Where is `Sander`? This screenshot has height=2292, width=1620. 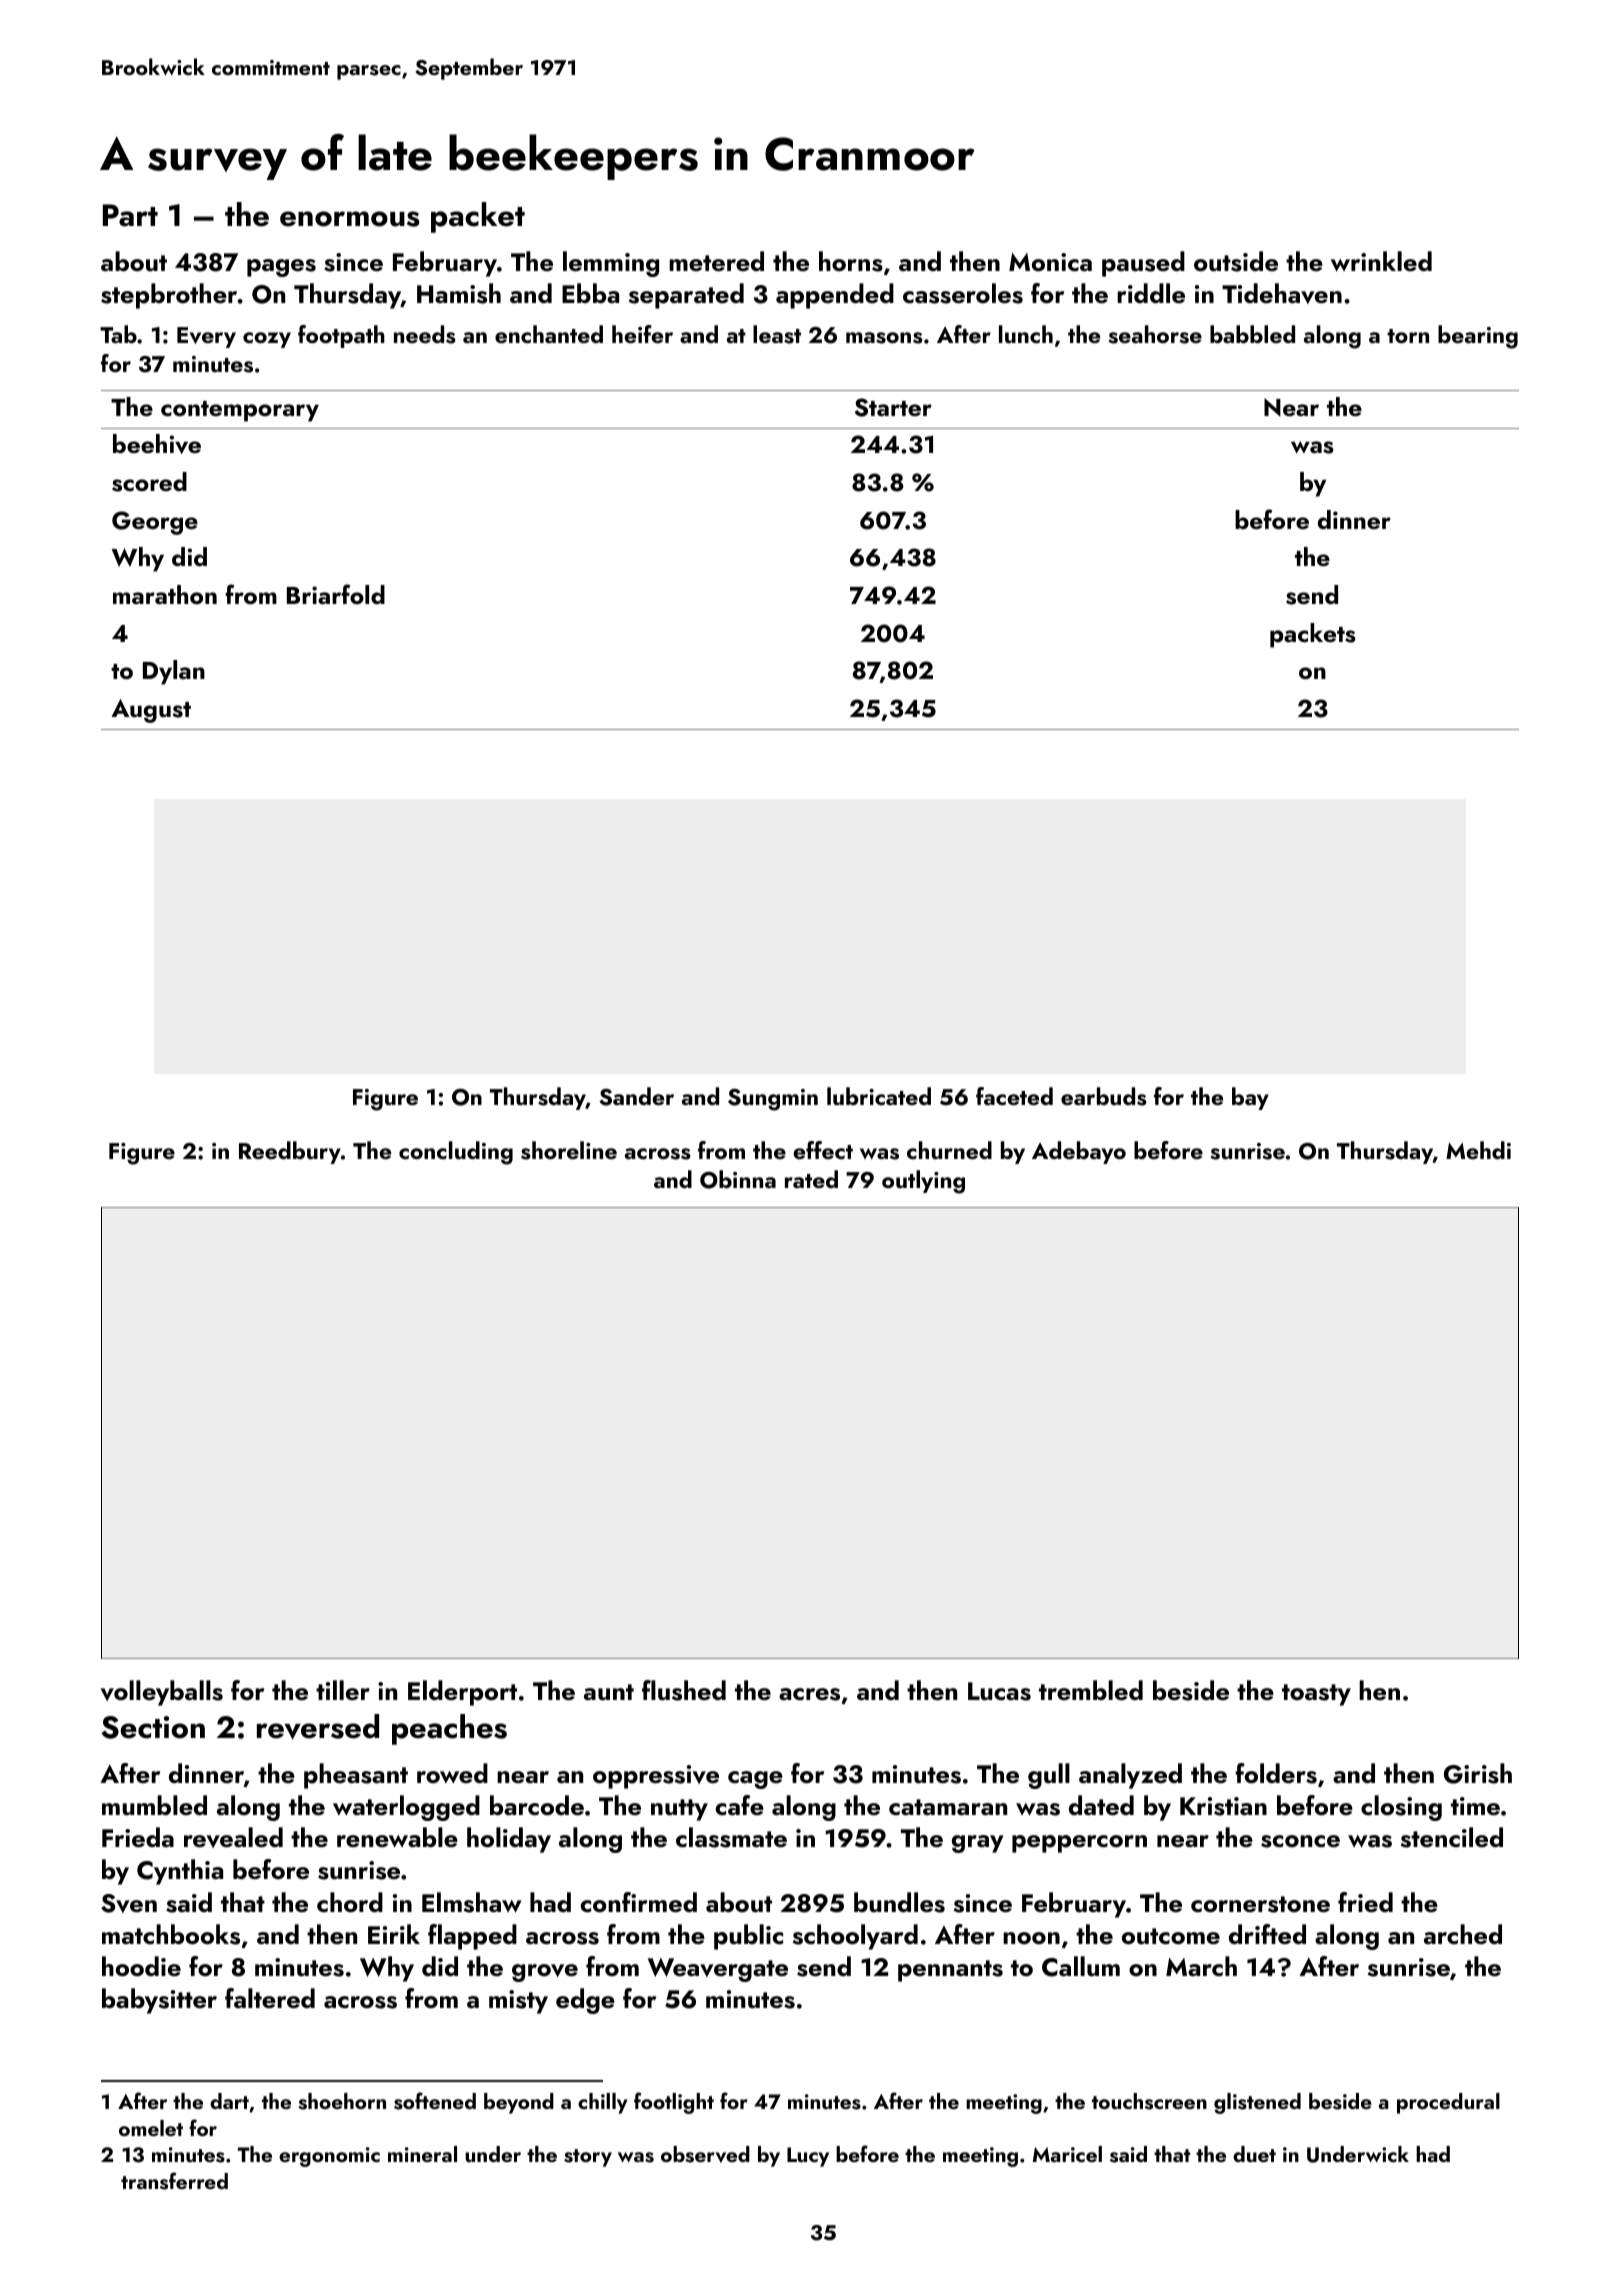
Sander is located at coordinates (636, 1096).
